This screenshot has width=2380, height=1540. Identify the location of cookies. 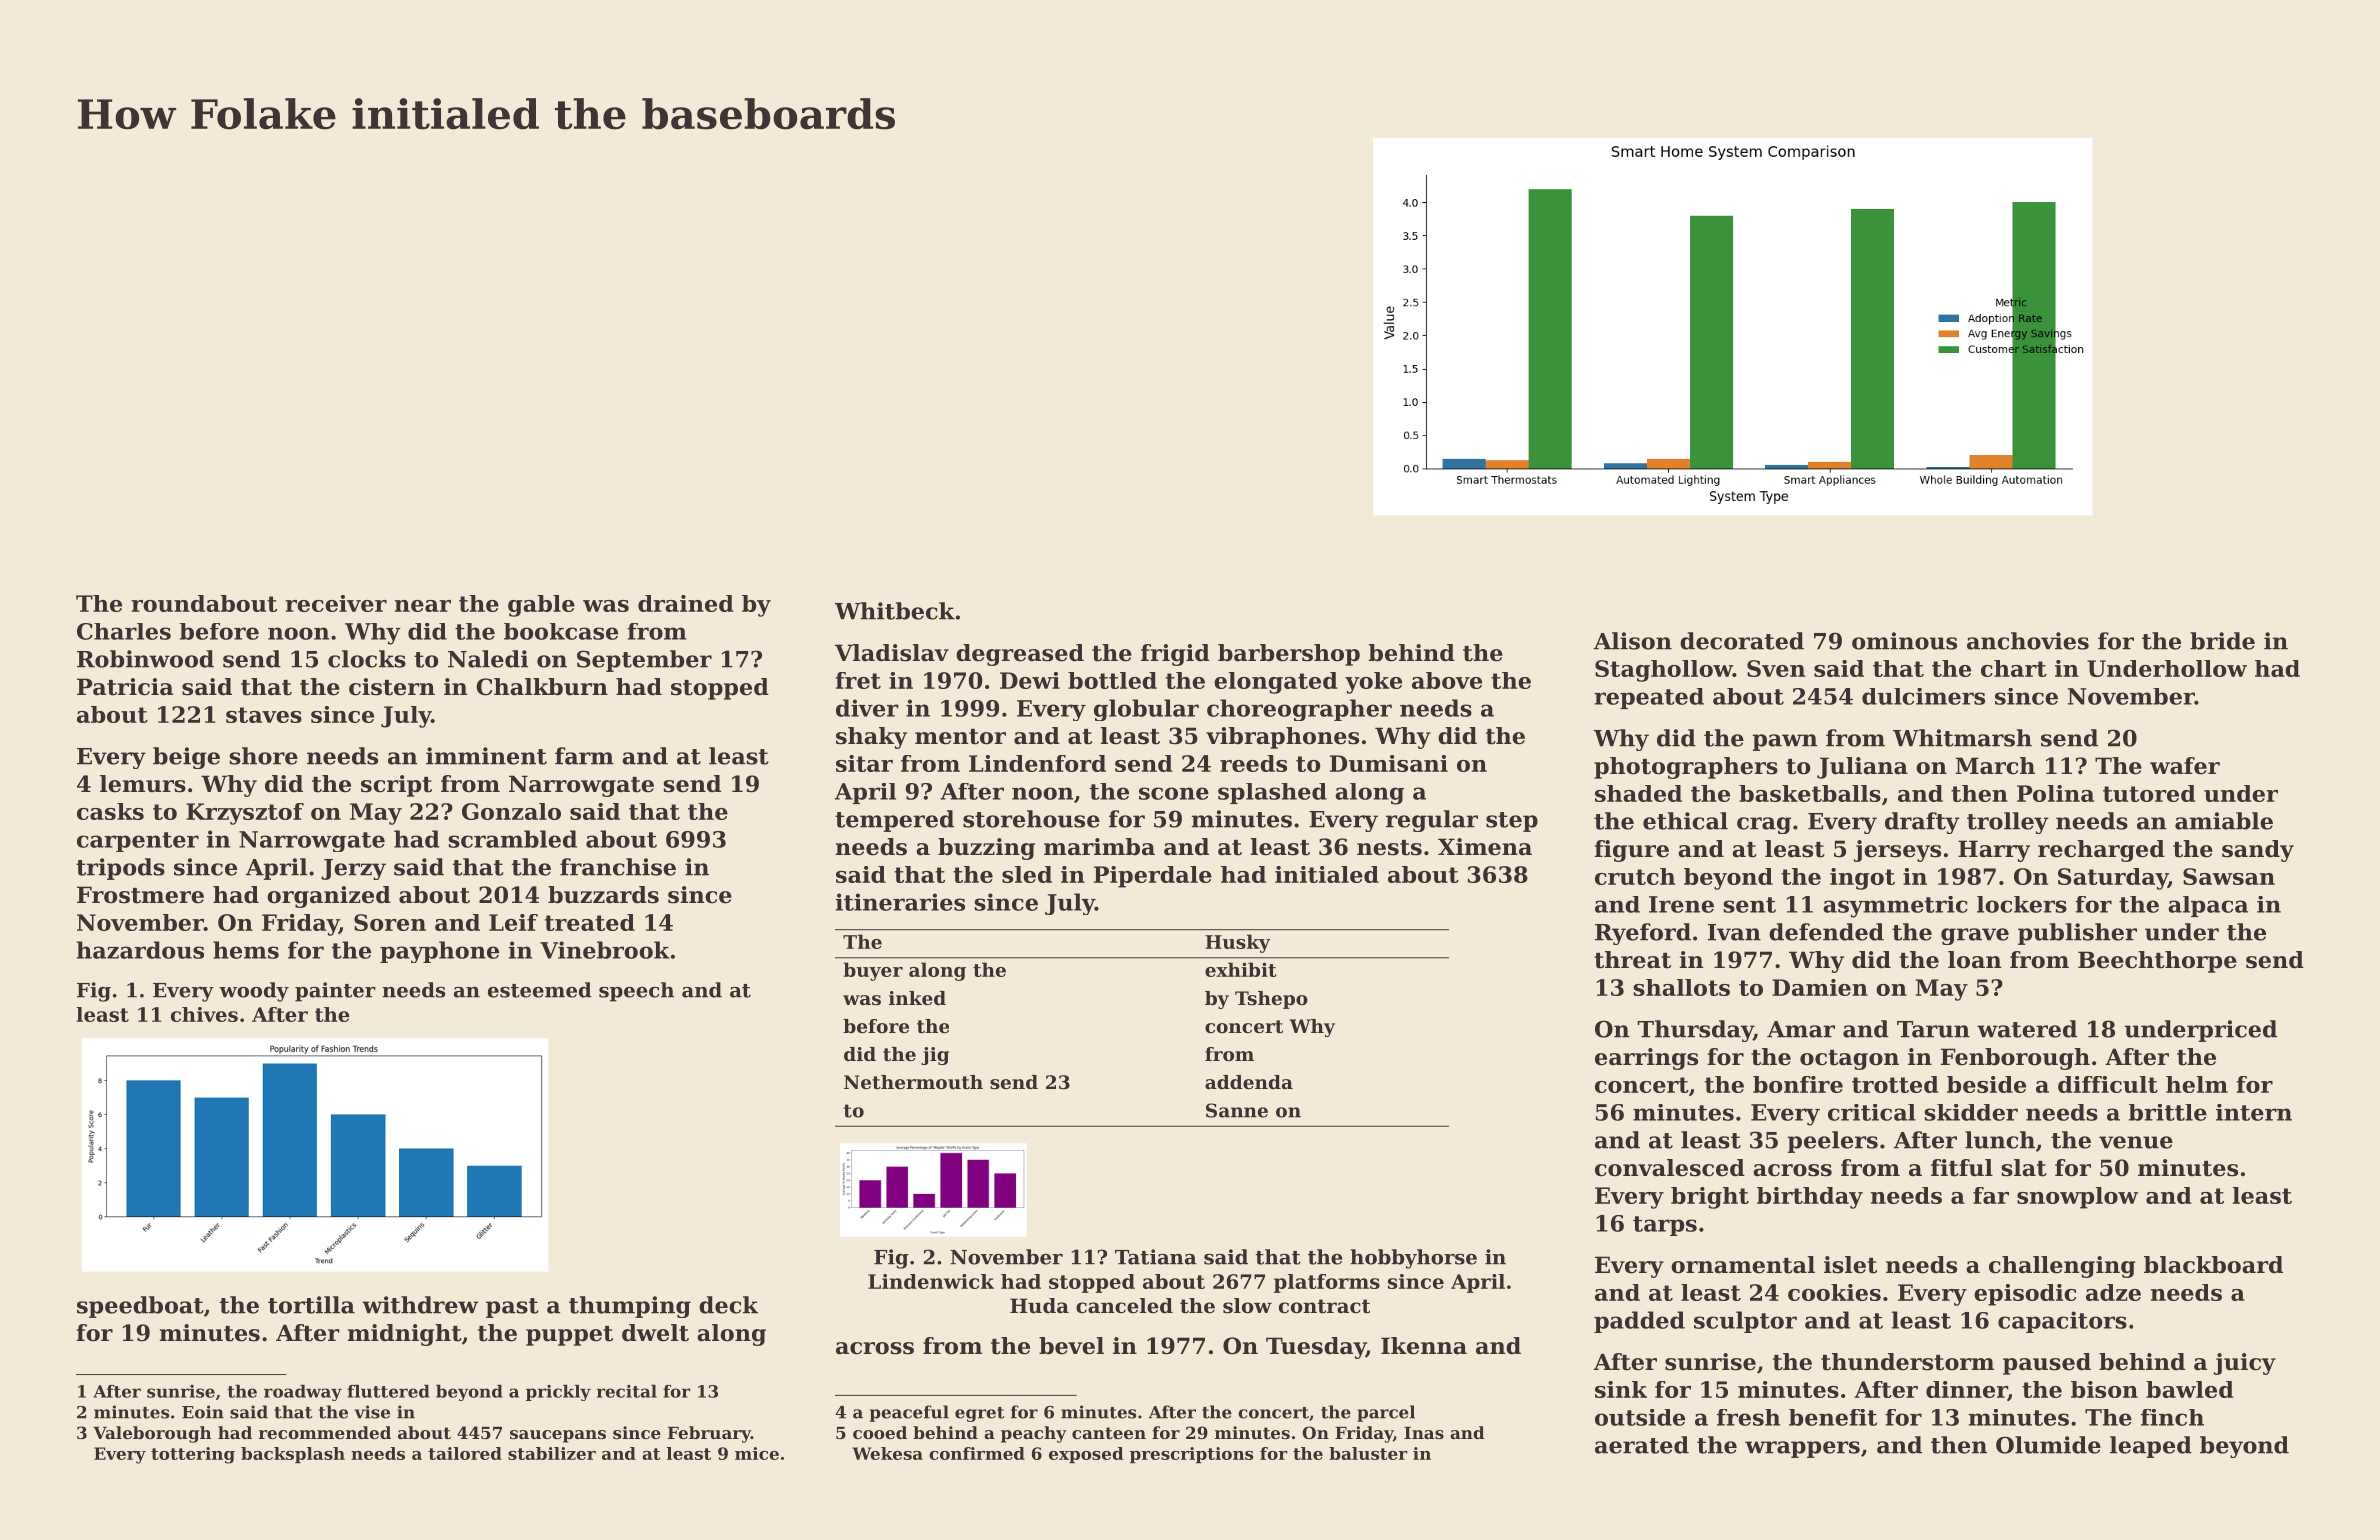
(1834, 1292).
